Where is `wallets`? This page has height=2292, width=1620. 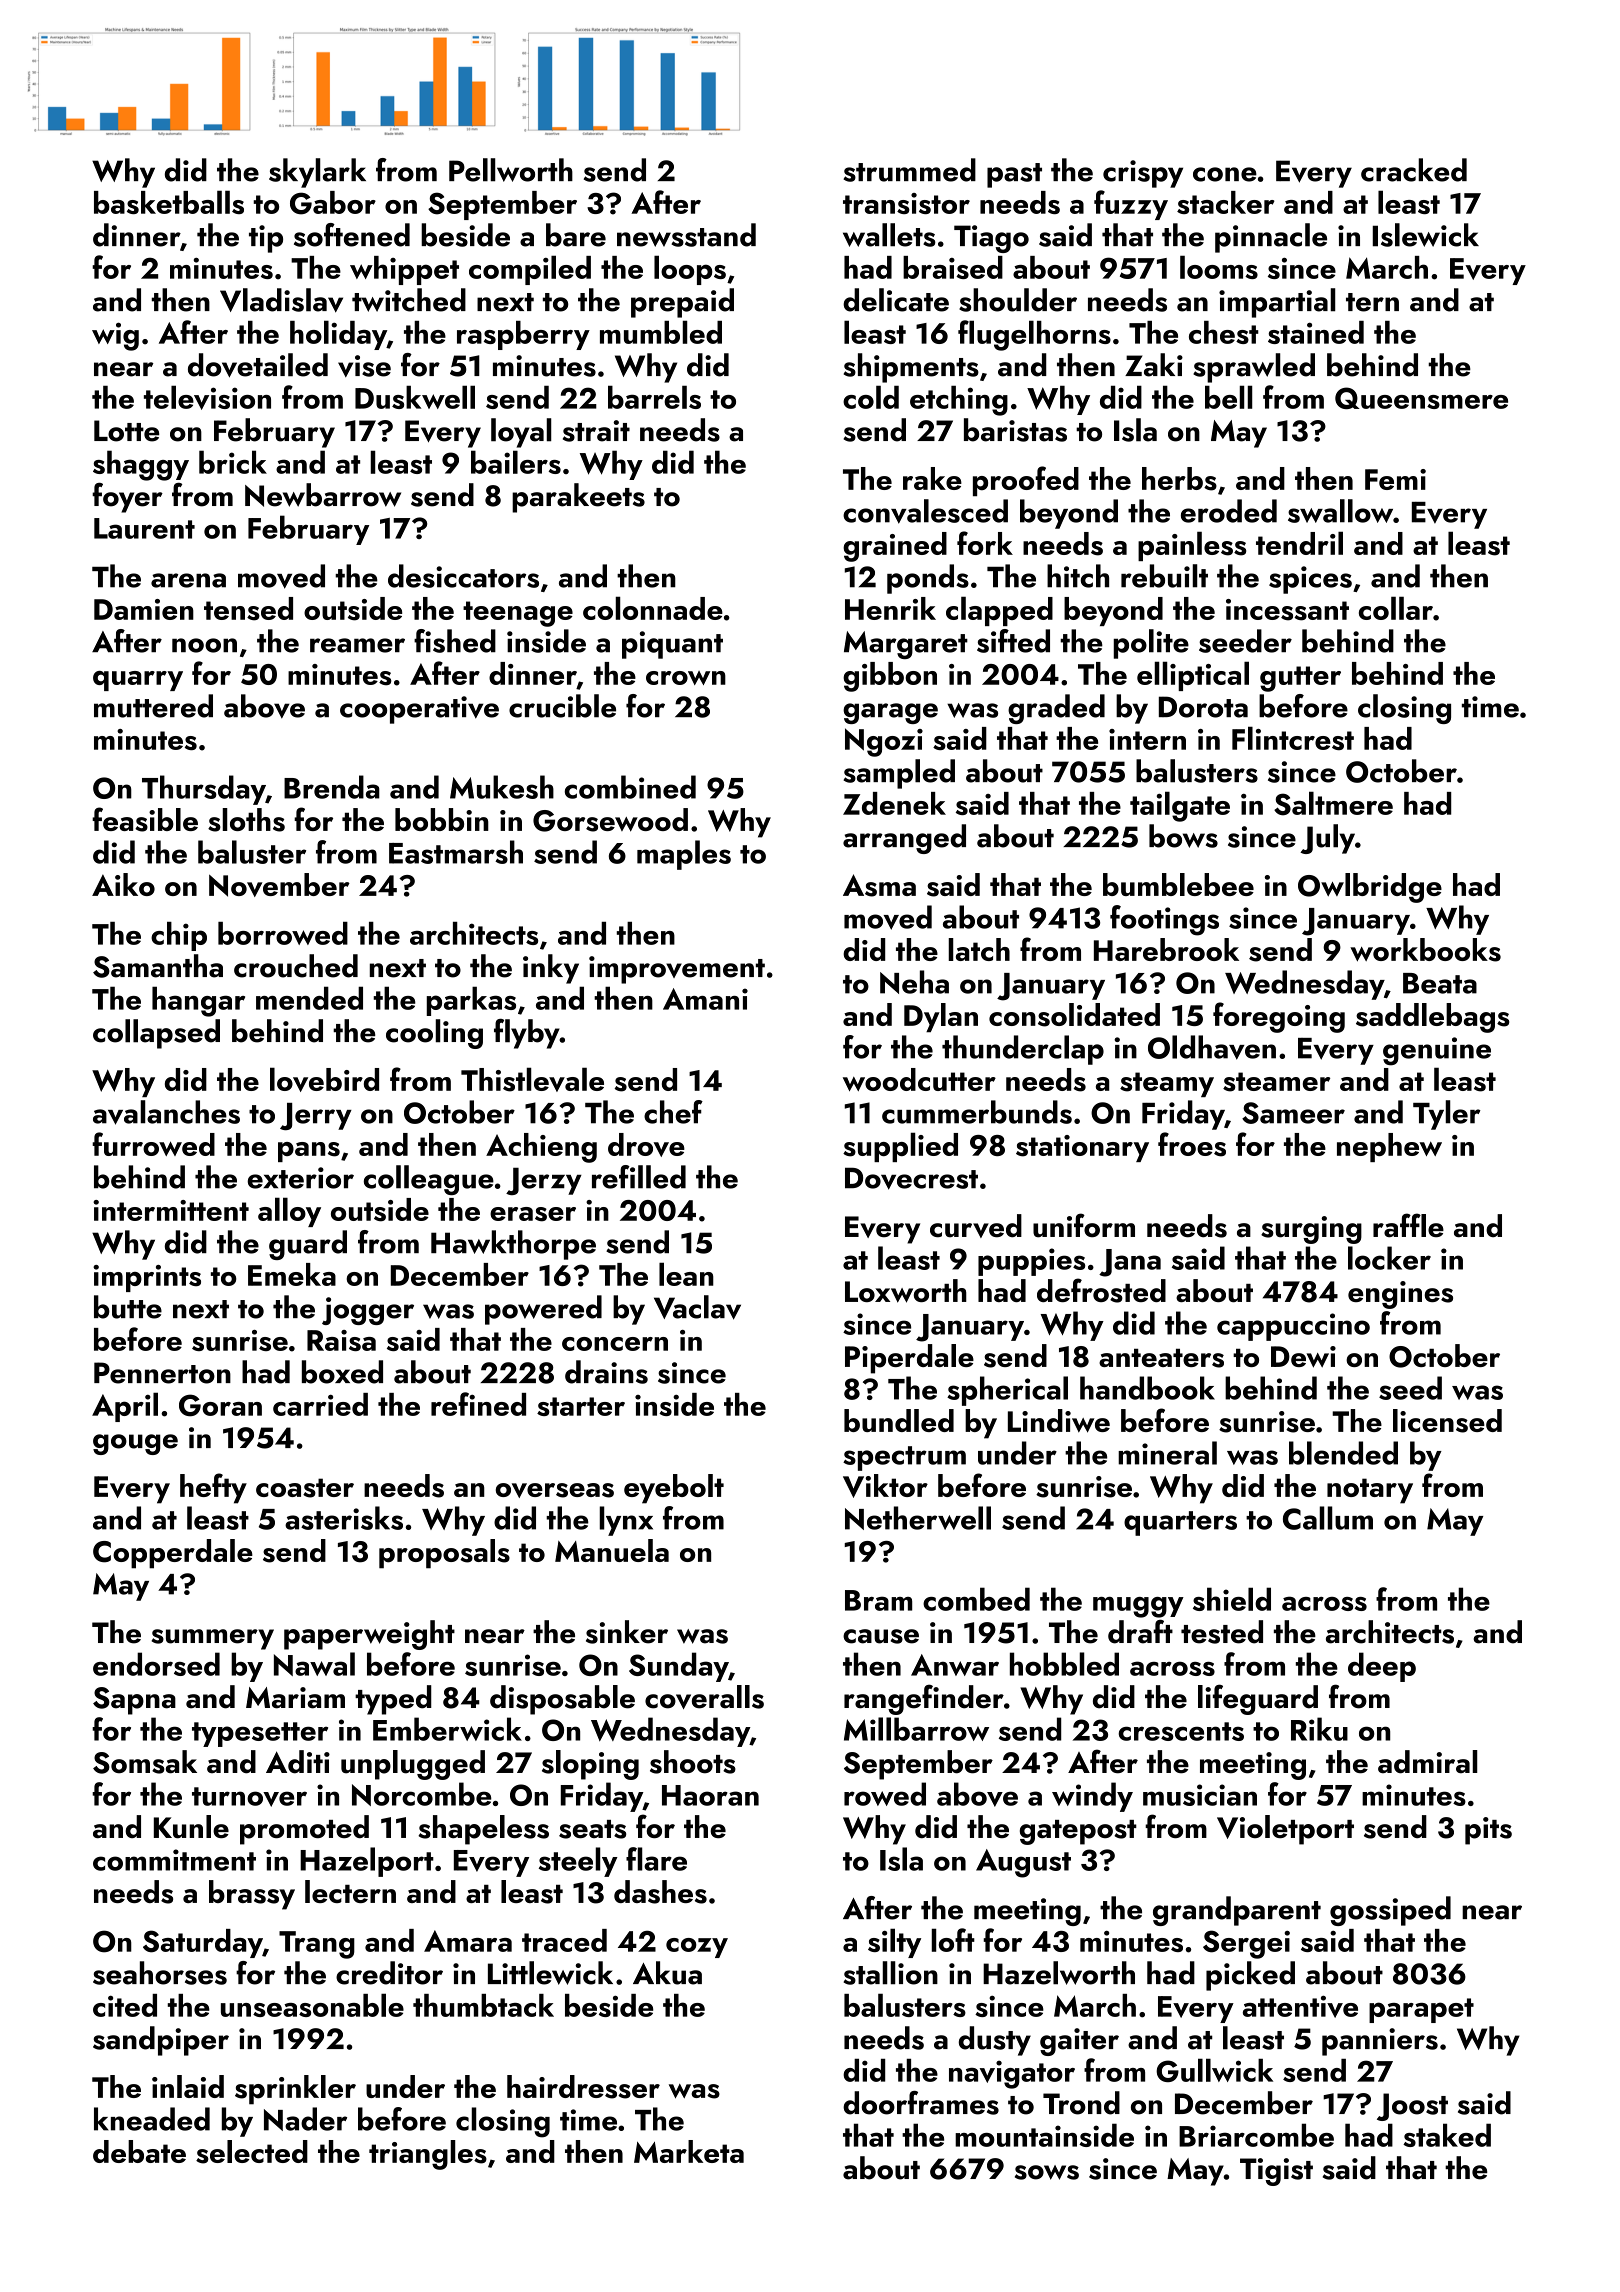
wallets is located at coordinates (889, 235).
